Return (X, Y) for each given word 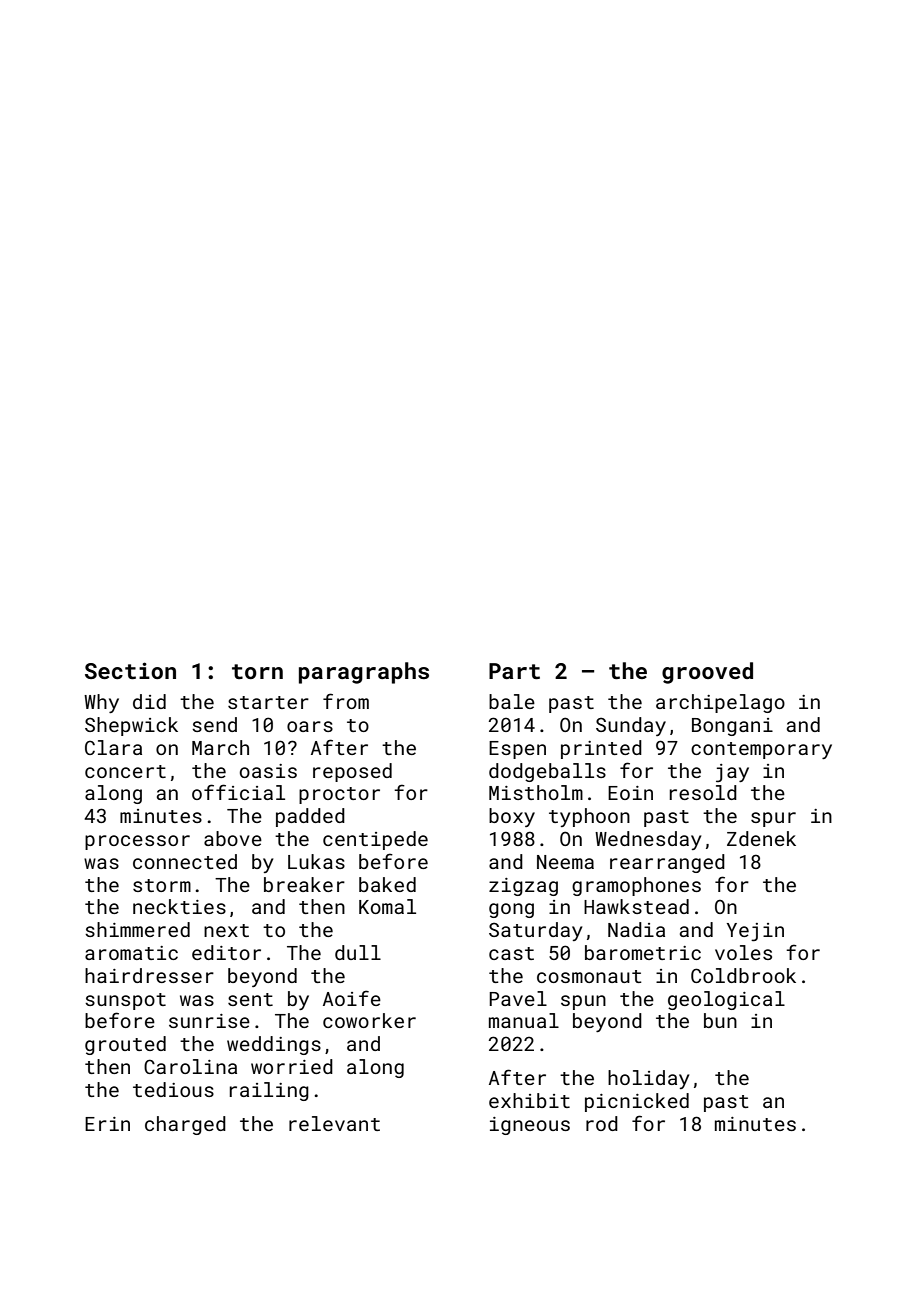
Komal (387, 906)
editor (226, 952)
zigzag (523, 887)
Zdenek (761, 838)
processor (137, 842)
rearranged (667, 863)
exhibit (529, 1100)
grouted (125, 1045)
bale (512, 701)
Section (130, 670)
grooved (707, 673)
